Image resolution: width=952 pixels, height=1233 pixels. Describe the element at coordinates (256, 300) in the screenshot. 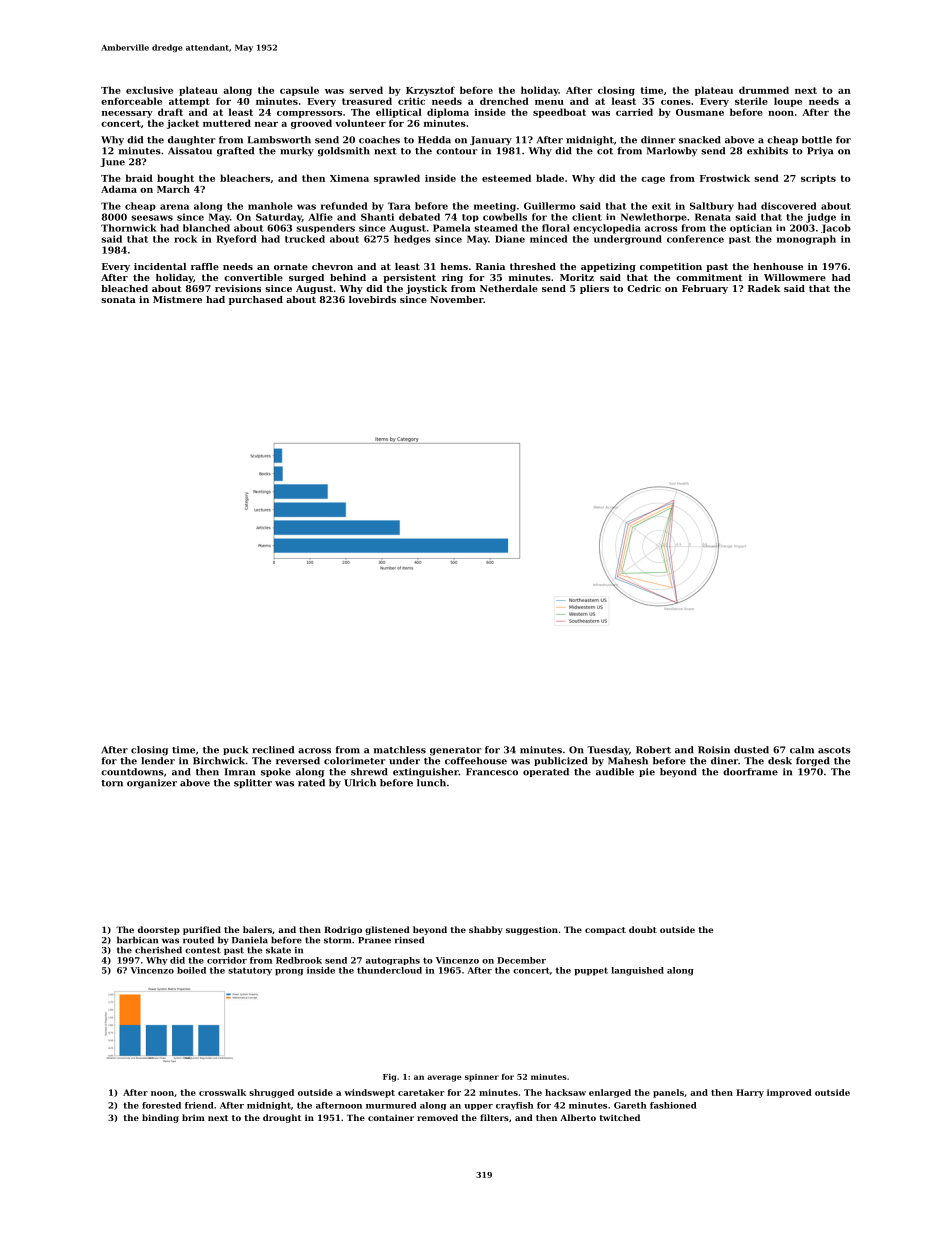

I see `purchased` at that location.
